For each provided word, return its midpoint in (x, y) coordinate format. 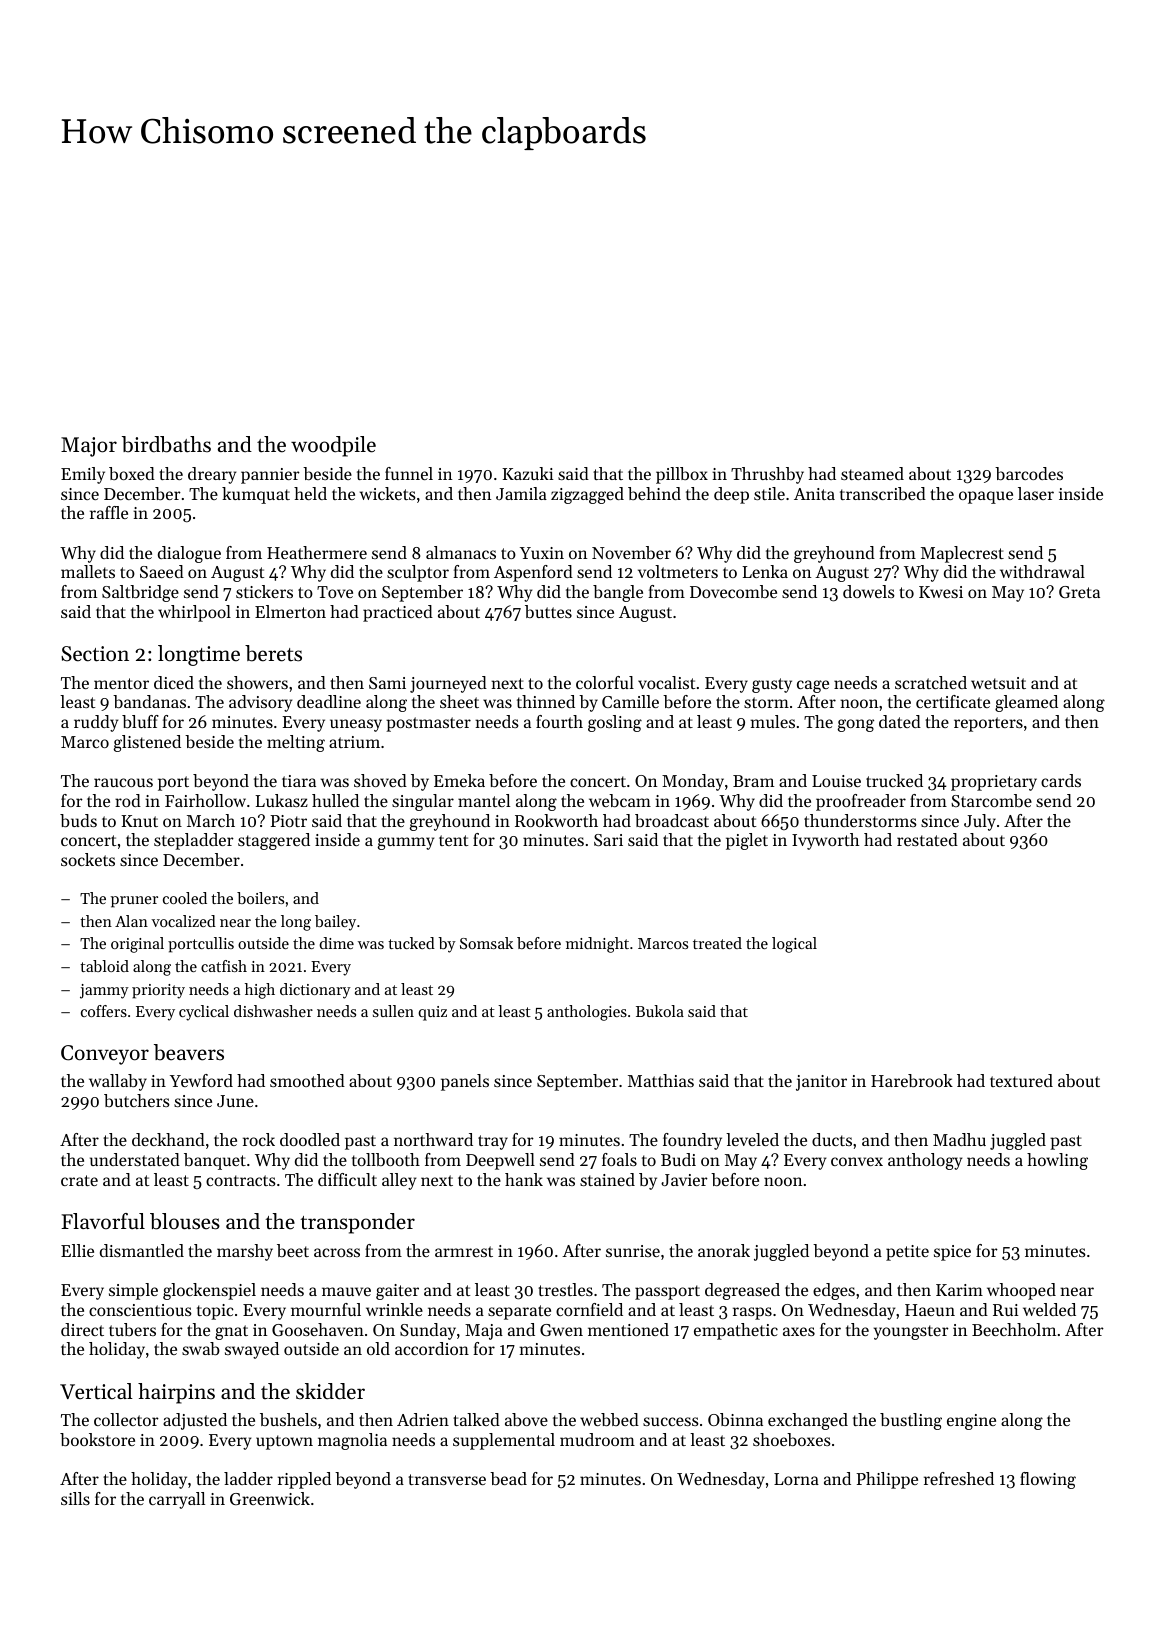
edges (834, 1291)
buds (78, 820)
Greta (1079, 592)
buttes (548, 611)
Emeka (459, 780)
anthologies (587, 1013)
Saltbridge (140, 593)
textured (1021, 1080)
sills (75, 1498)
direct (82, 1329)
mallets (88, 571)
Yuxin (542, 553)
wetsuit (998, 683)
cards (1061, 780)
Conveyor (105, 1055)
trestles (565, 1289)
